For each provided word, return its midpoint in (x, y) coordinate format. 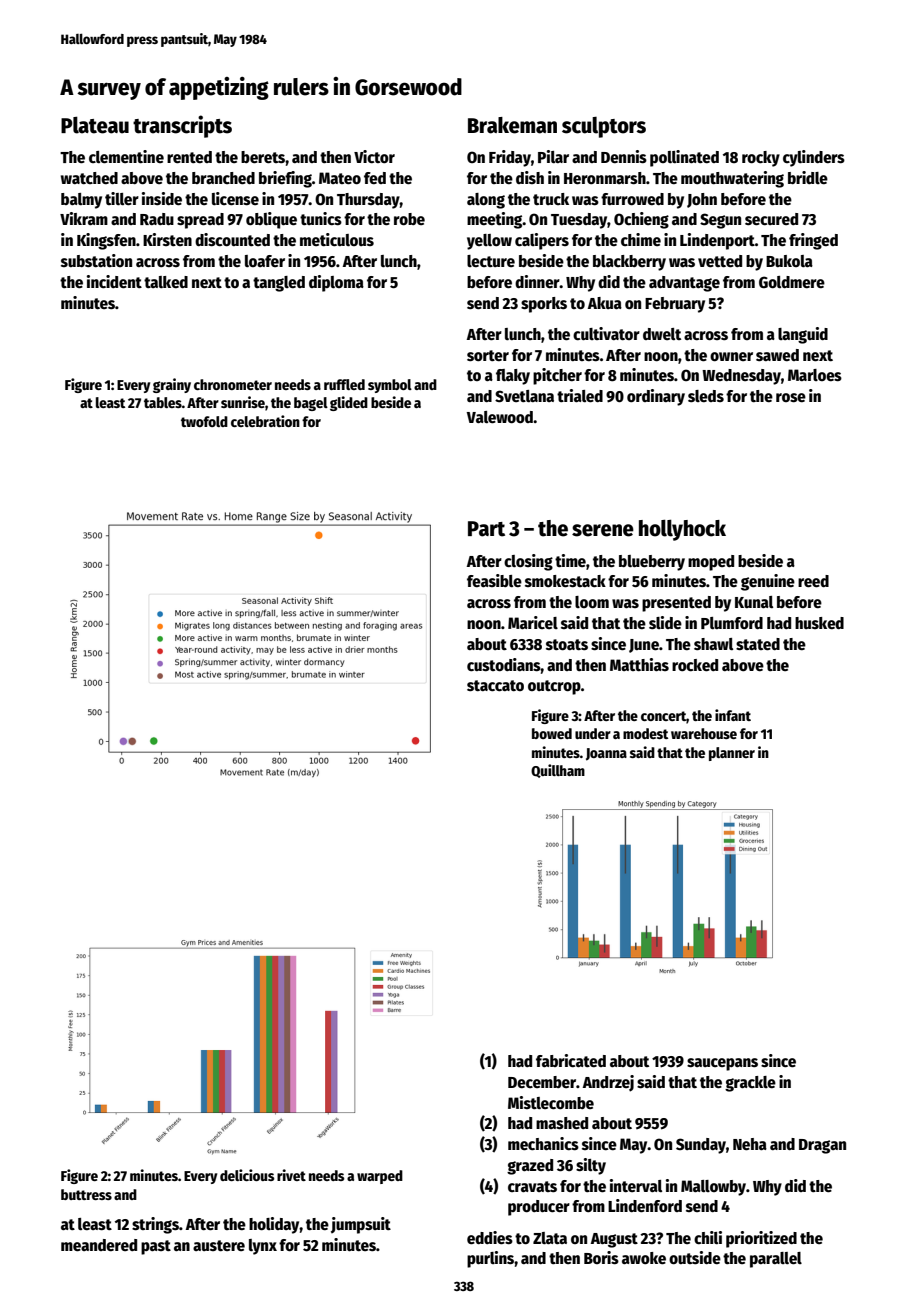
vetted (720, 261)
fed (375, 178)
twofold (204, 421)
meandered (99, 1245)
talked (166, 282)
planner (732, 754)
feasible (494, 580)
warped (380, 1177)
